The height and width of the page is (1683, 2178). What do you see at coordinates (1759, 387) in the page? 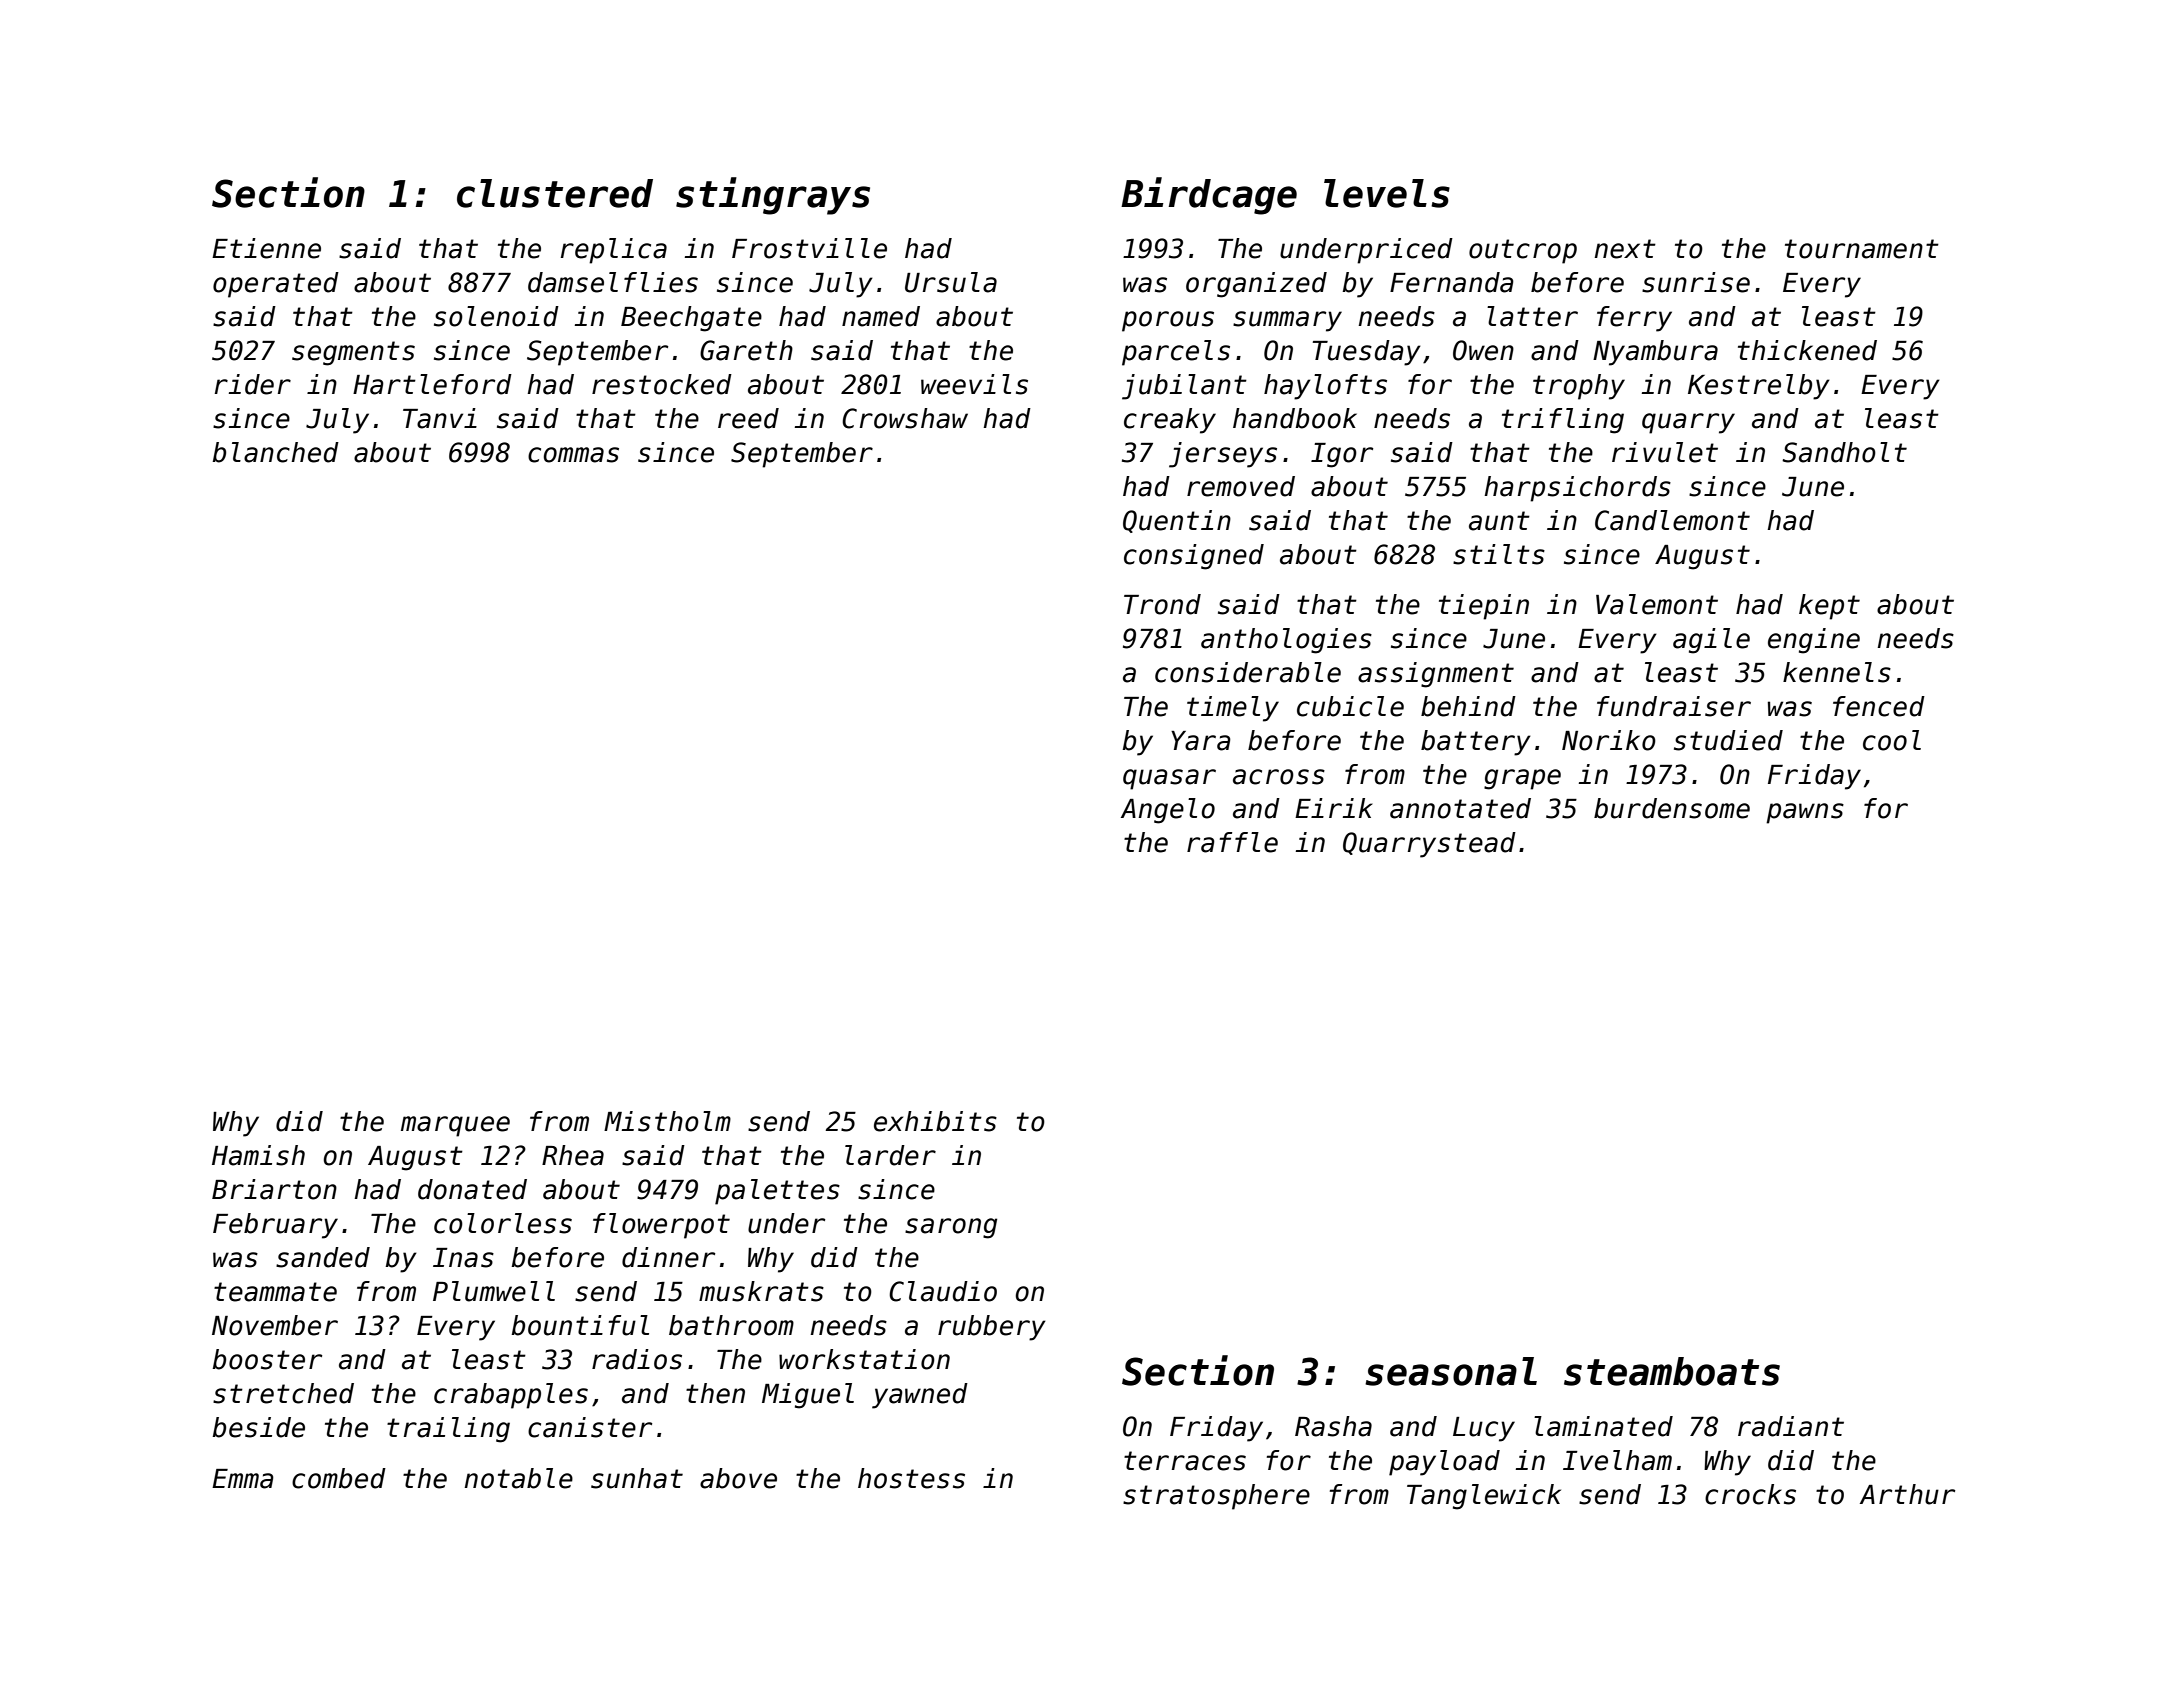
I see `Kestrelby` at bounding box center [1759, 387].
